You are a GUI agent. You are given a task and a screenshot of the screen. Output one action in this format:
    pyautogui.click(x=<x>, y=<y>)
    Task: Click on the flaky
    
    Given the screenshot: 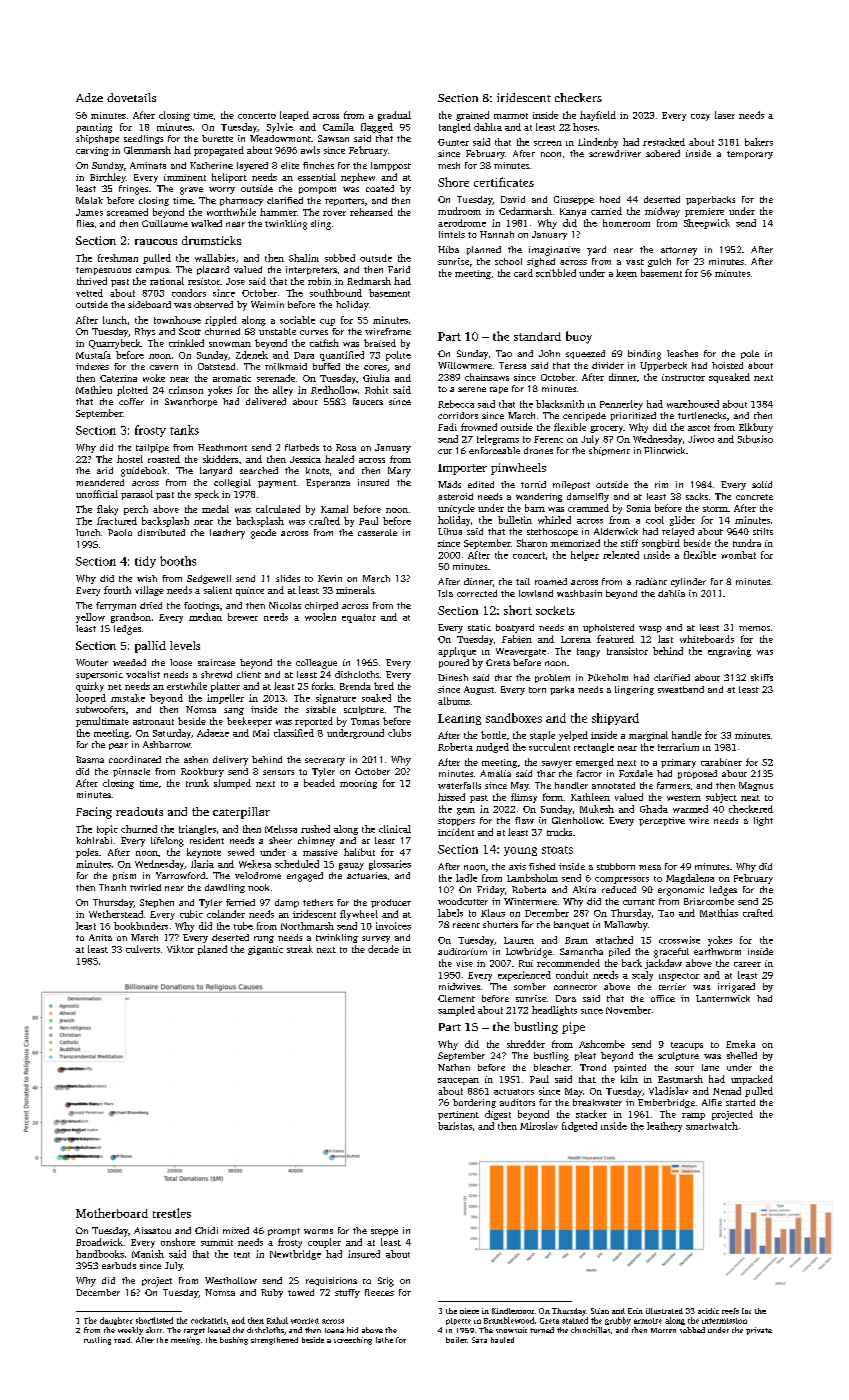 What is the action you would take?
    pyautogui.click(x=107, y=510)
